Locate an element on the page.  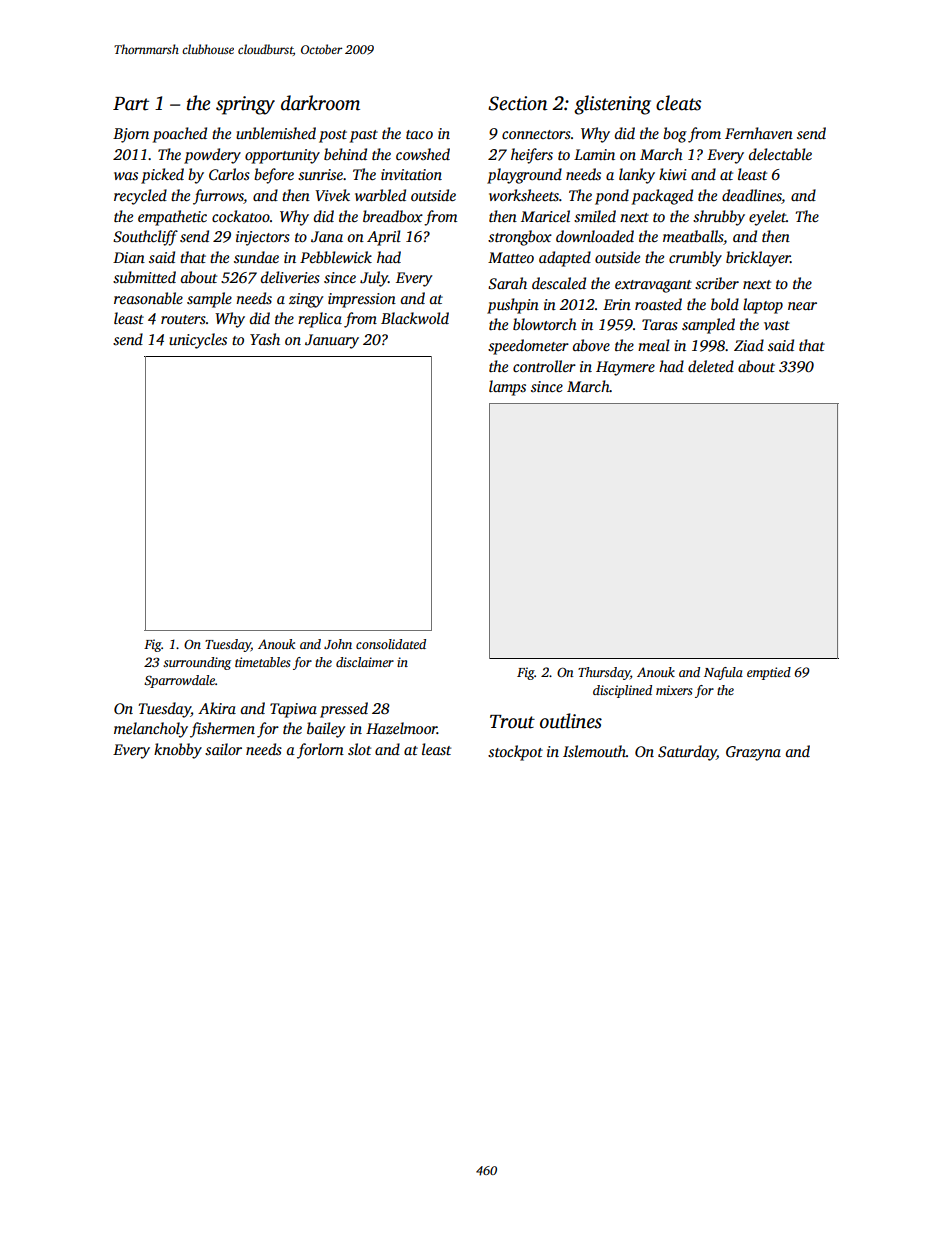
Nafula is located at coordinates (723, 673).
